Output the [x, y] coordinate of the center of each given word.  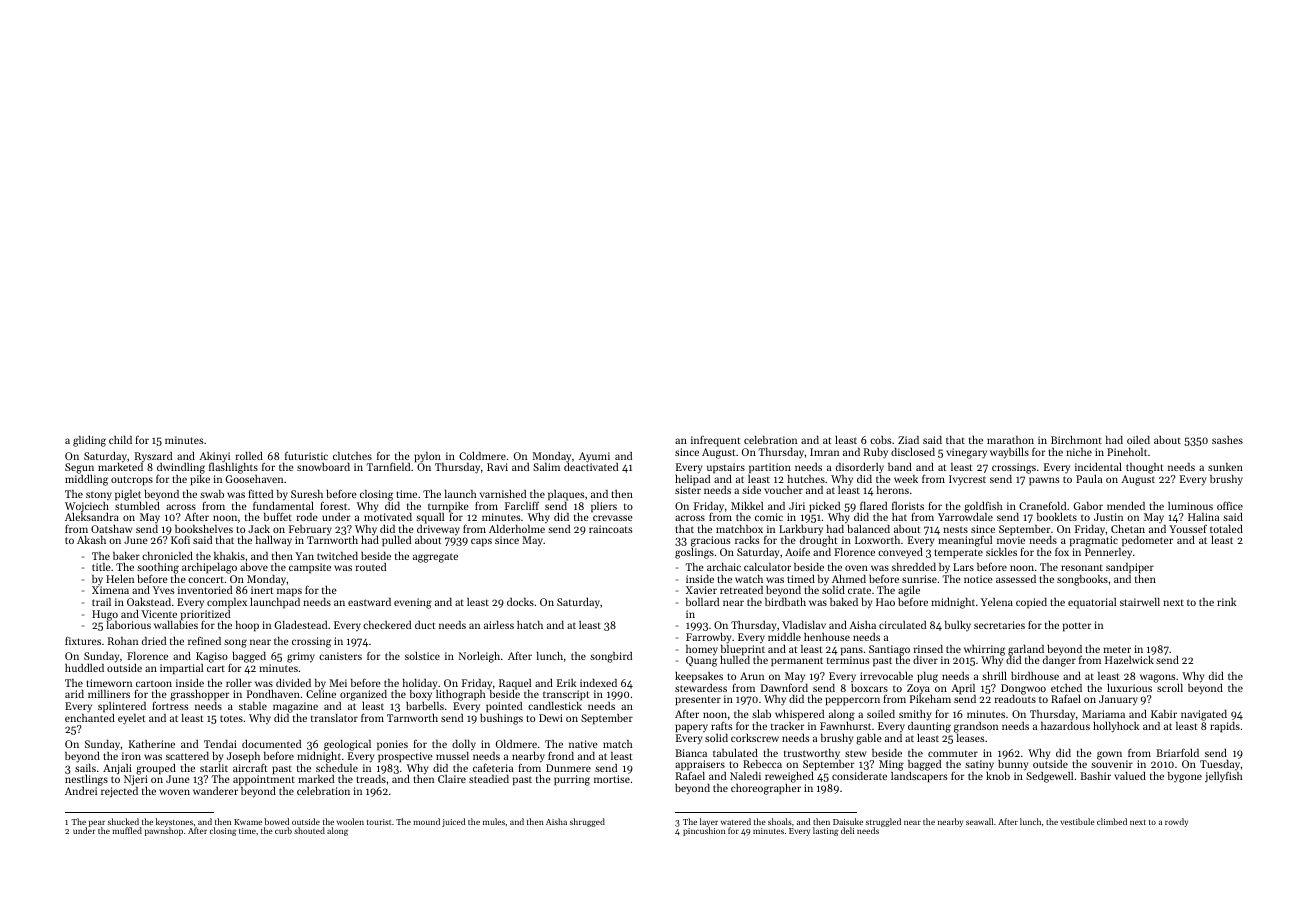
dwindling [181, 469]
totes [231, 718]
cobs [881, 440]
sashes [1227, 440]
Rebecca [762, 764]
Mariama [1103, 714]
